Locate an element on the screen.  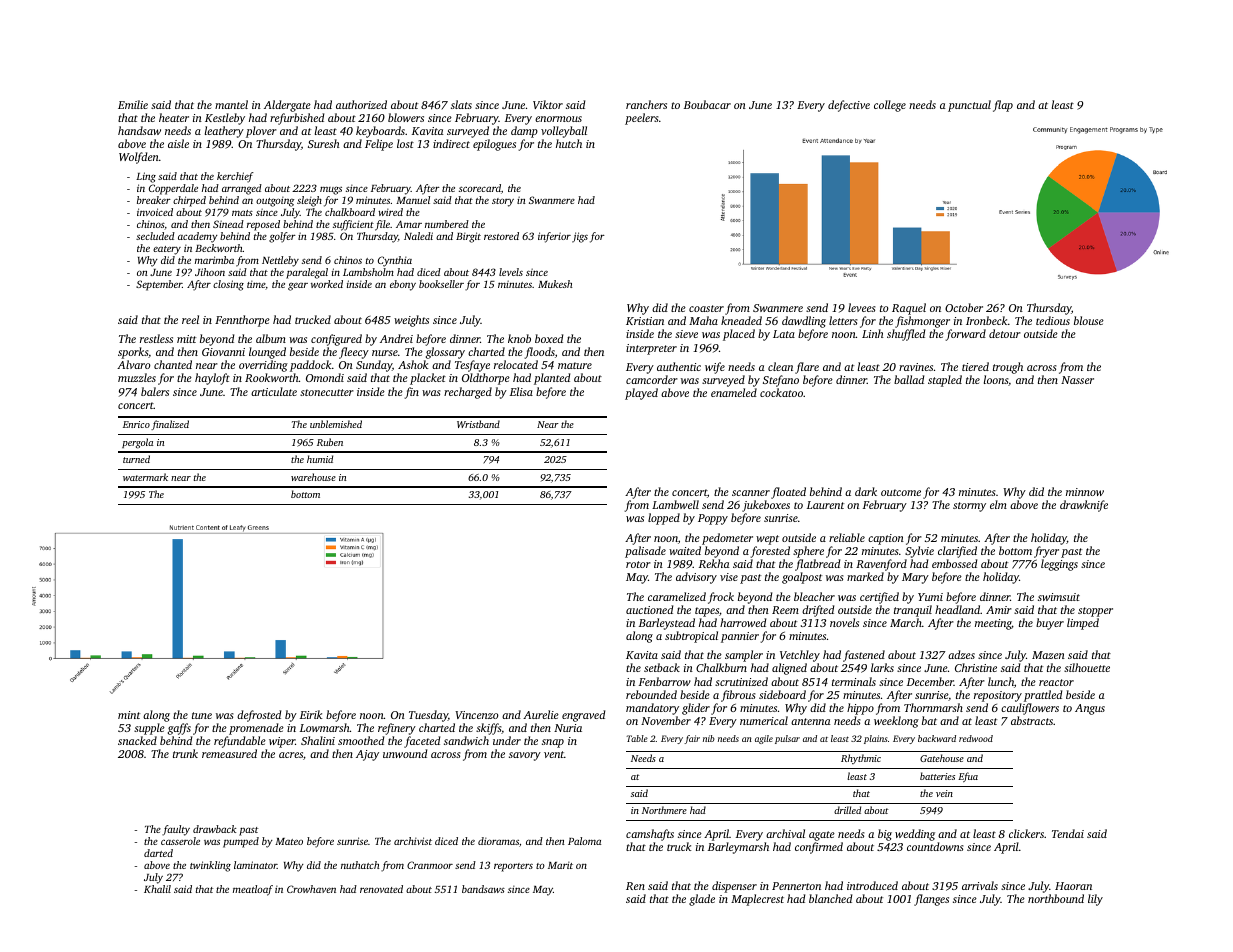
adzes is located at coordinates (961, 654).
